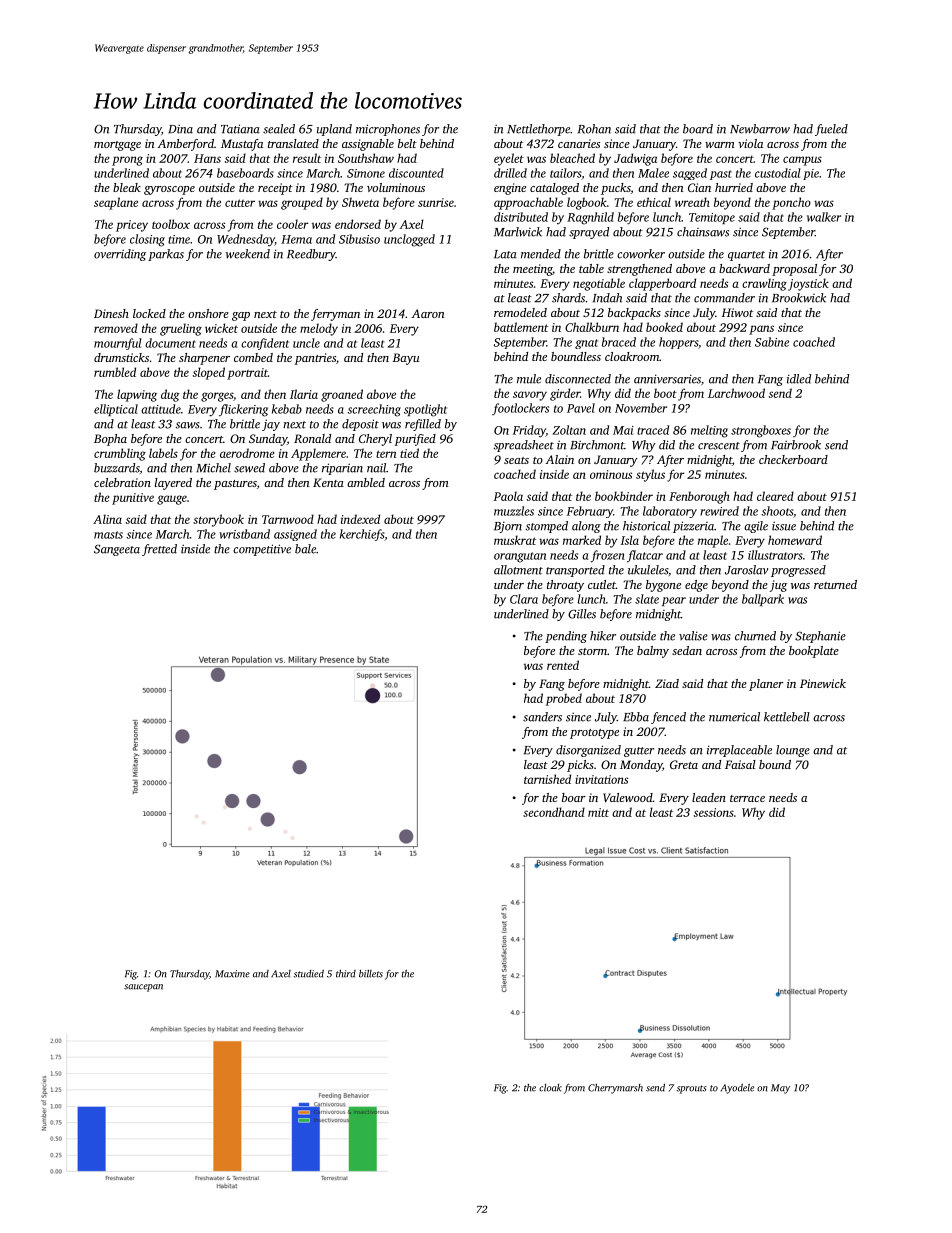 The image size is (952, 1233). I want to click on Simone, so click(366, 173).
